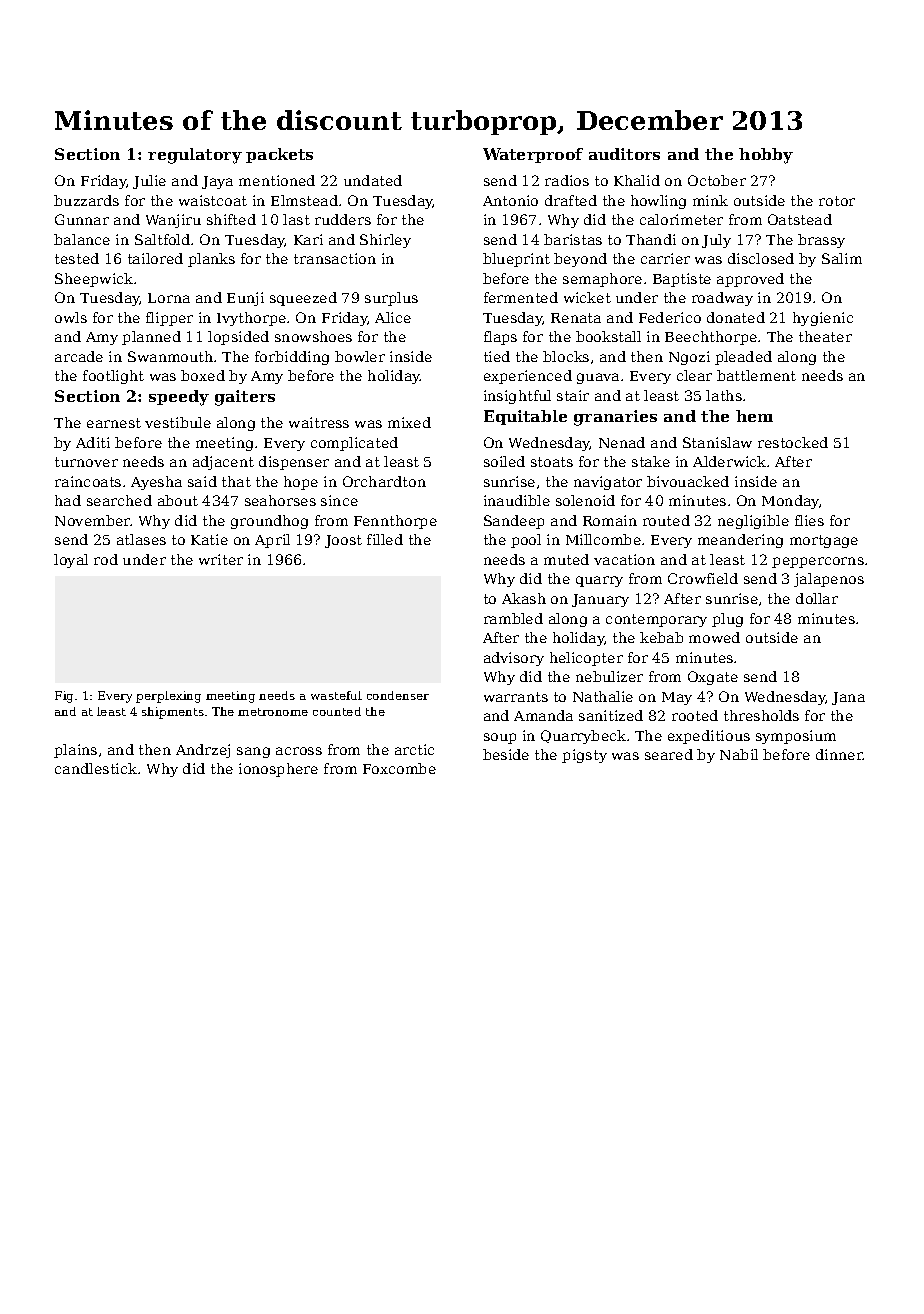 The width and height of the page is (924, 1314). Describe the element at coordinates (586, 659) in the page. I see `helicopter` at that location.
